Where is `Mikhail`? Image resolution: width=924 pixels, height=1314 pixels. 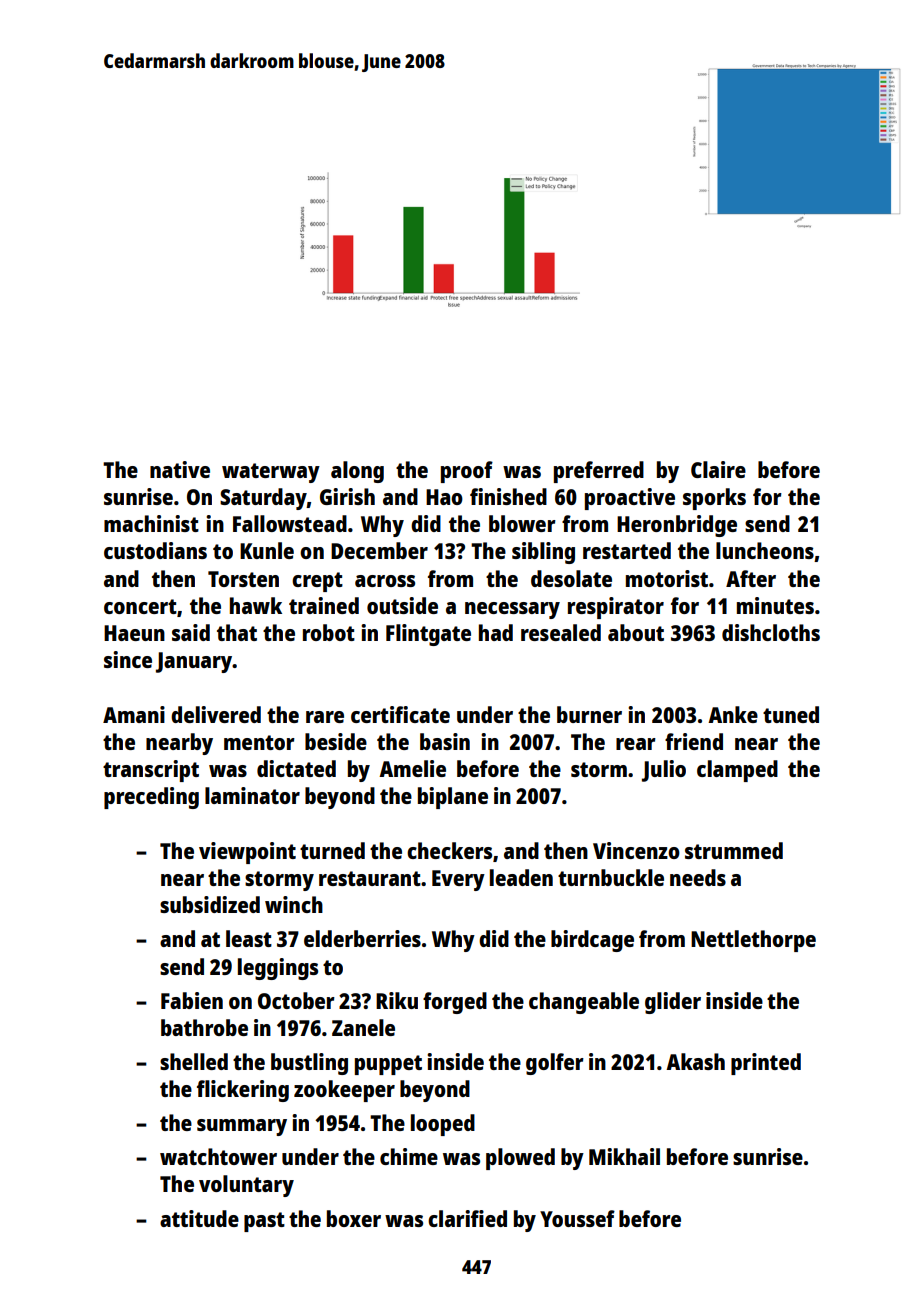
Mikhail is located at coordinates (624, 1156).
